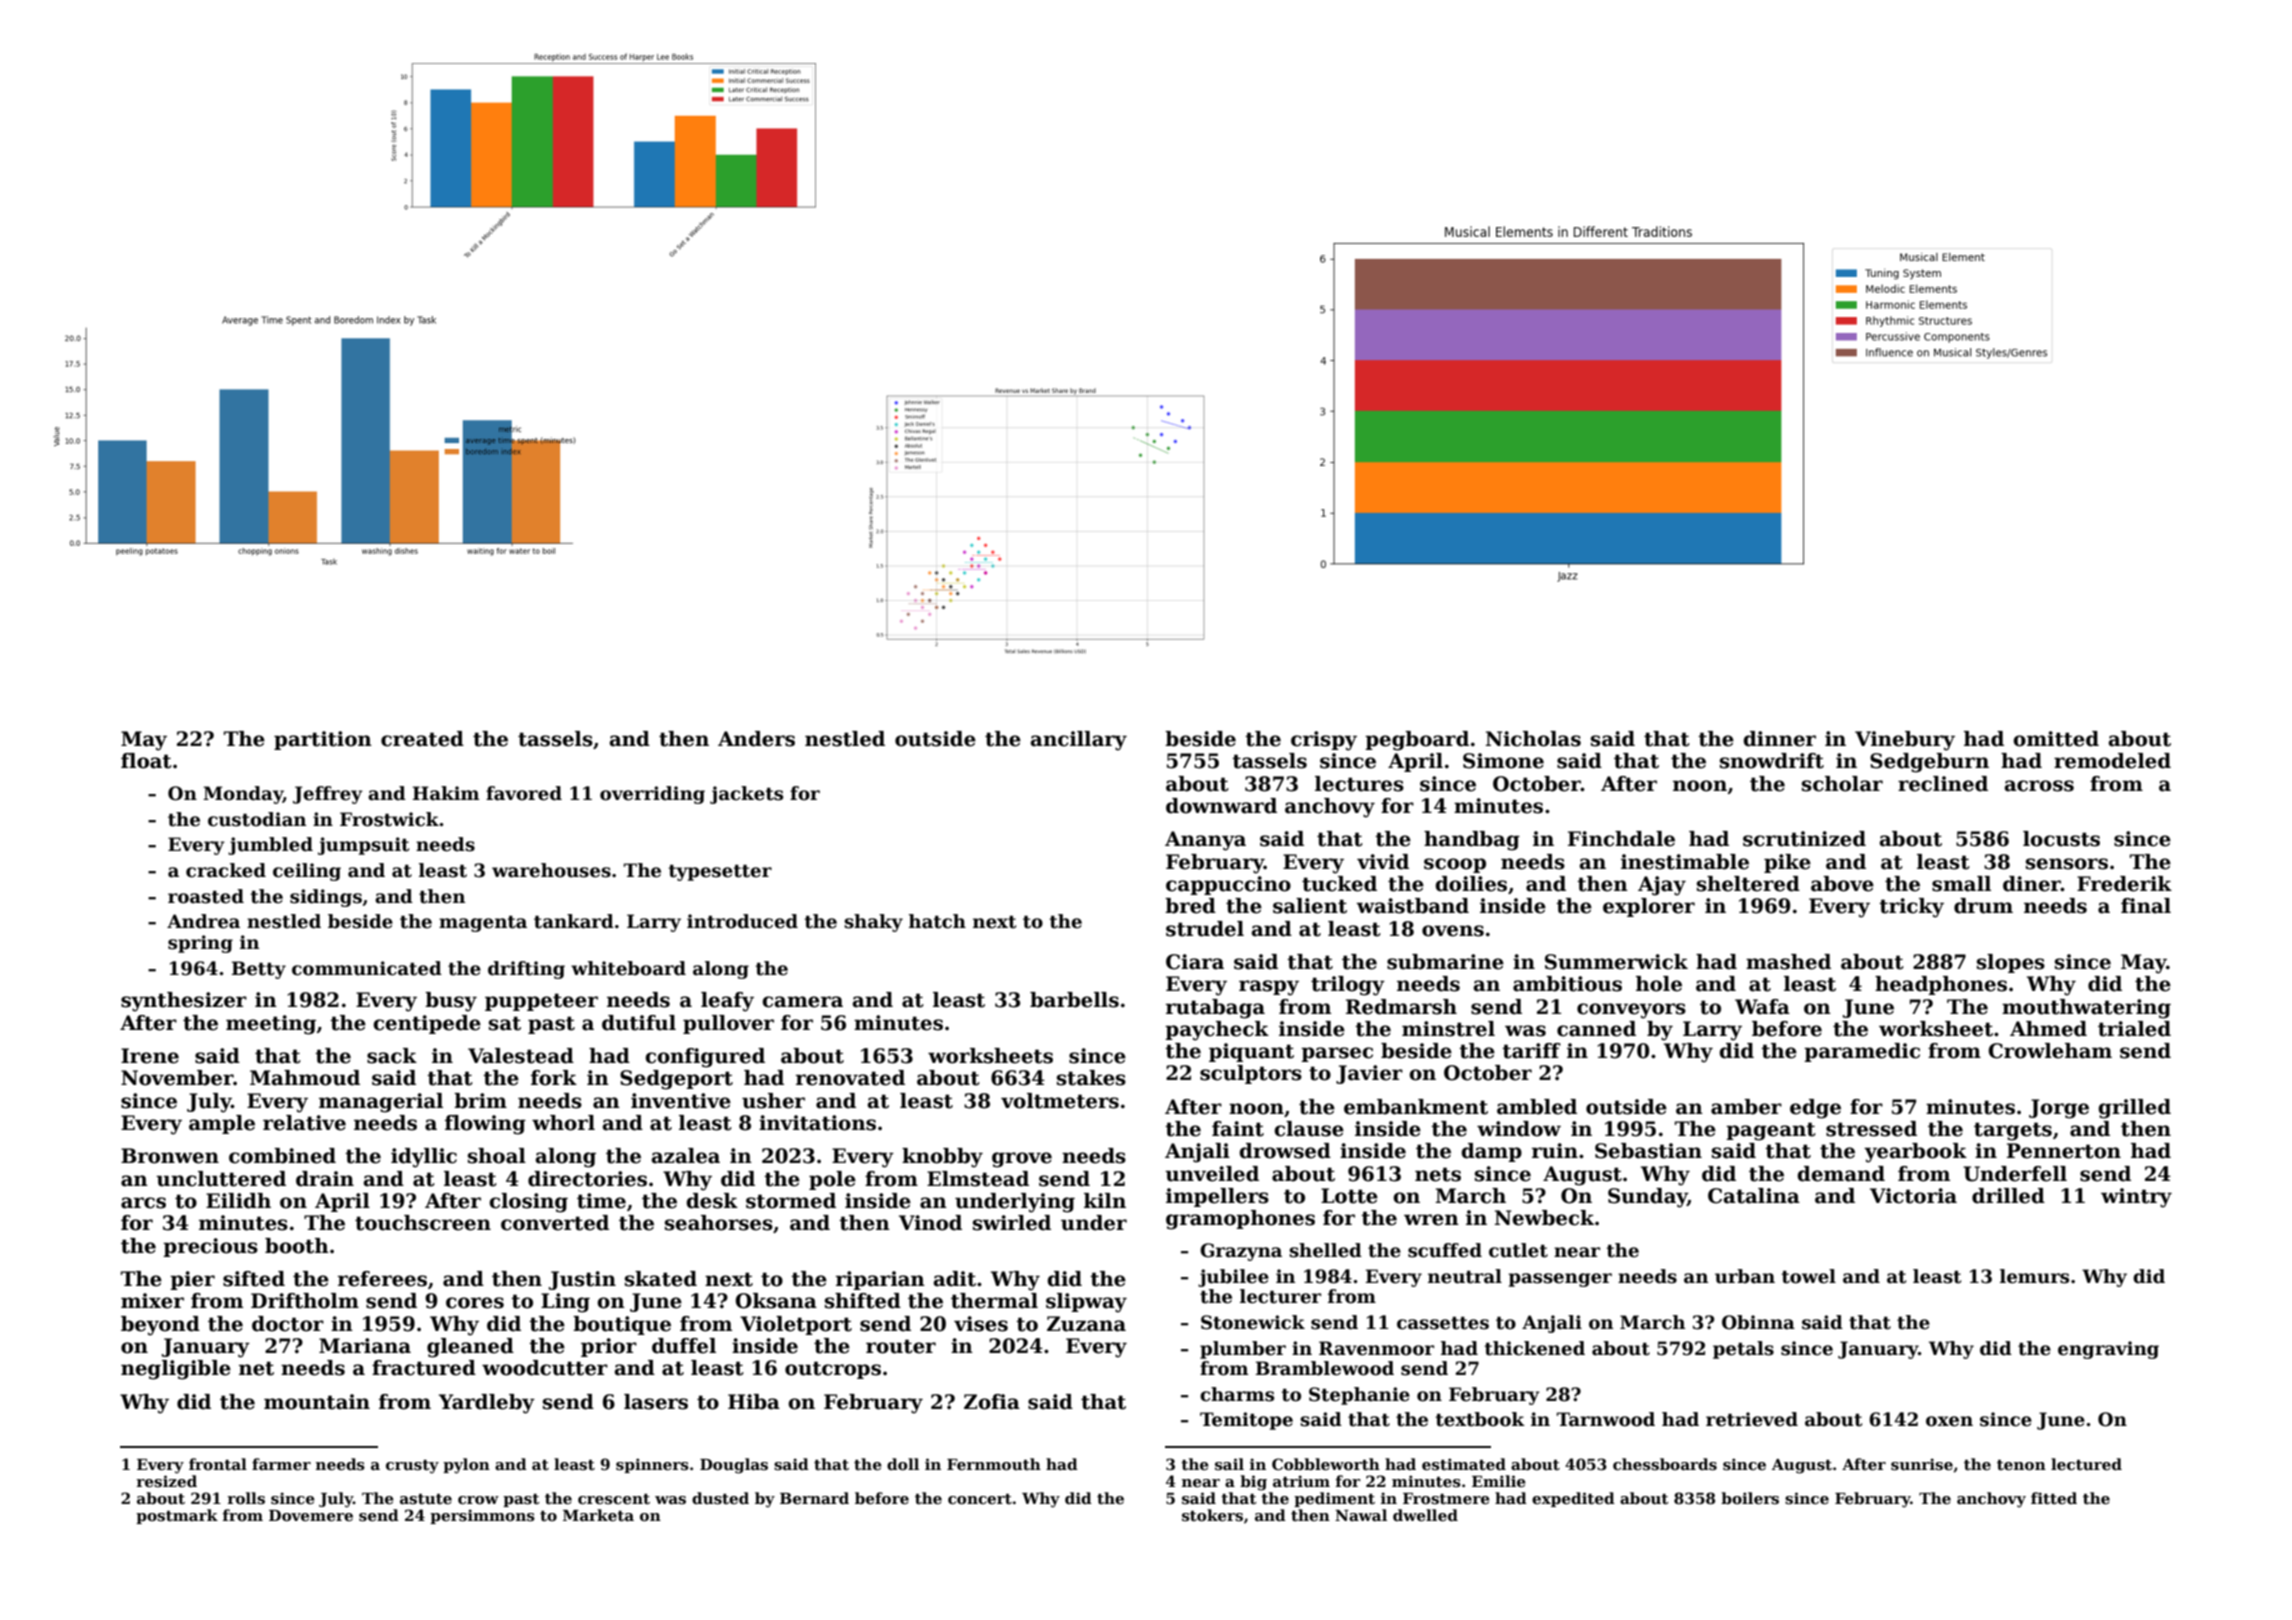  I want to click on jumpsuit, so click(363, 846).
